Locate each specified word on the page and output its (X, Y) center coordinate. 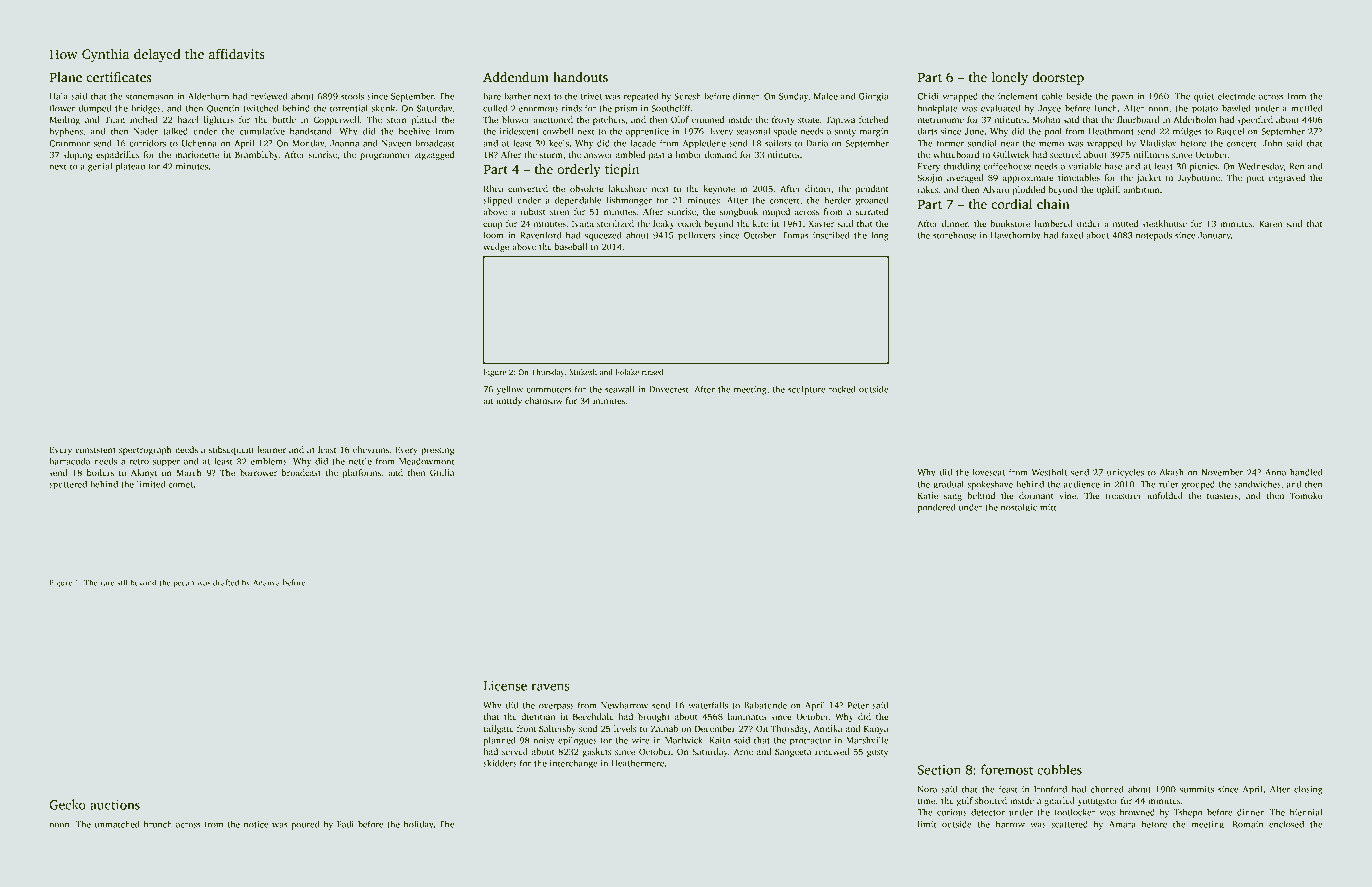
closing (1308, 790)
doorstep (1058, 78)
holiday (419, 825)
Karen (1271, 224)
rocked (842, 389)
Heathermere (637, 763)
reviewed (269, 96)
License (505, 686)
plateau (130, 167)
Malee (825, 96)
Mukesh (583, 372)
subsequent (231, 450)
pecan (184, 584)
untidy (509, 401)
